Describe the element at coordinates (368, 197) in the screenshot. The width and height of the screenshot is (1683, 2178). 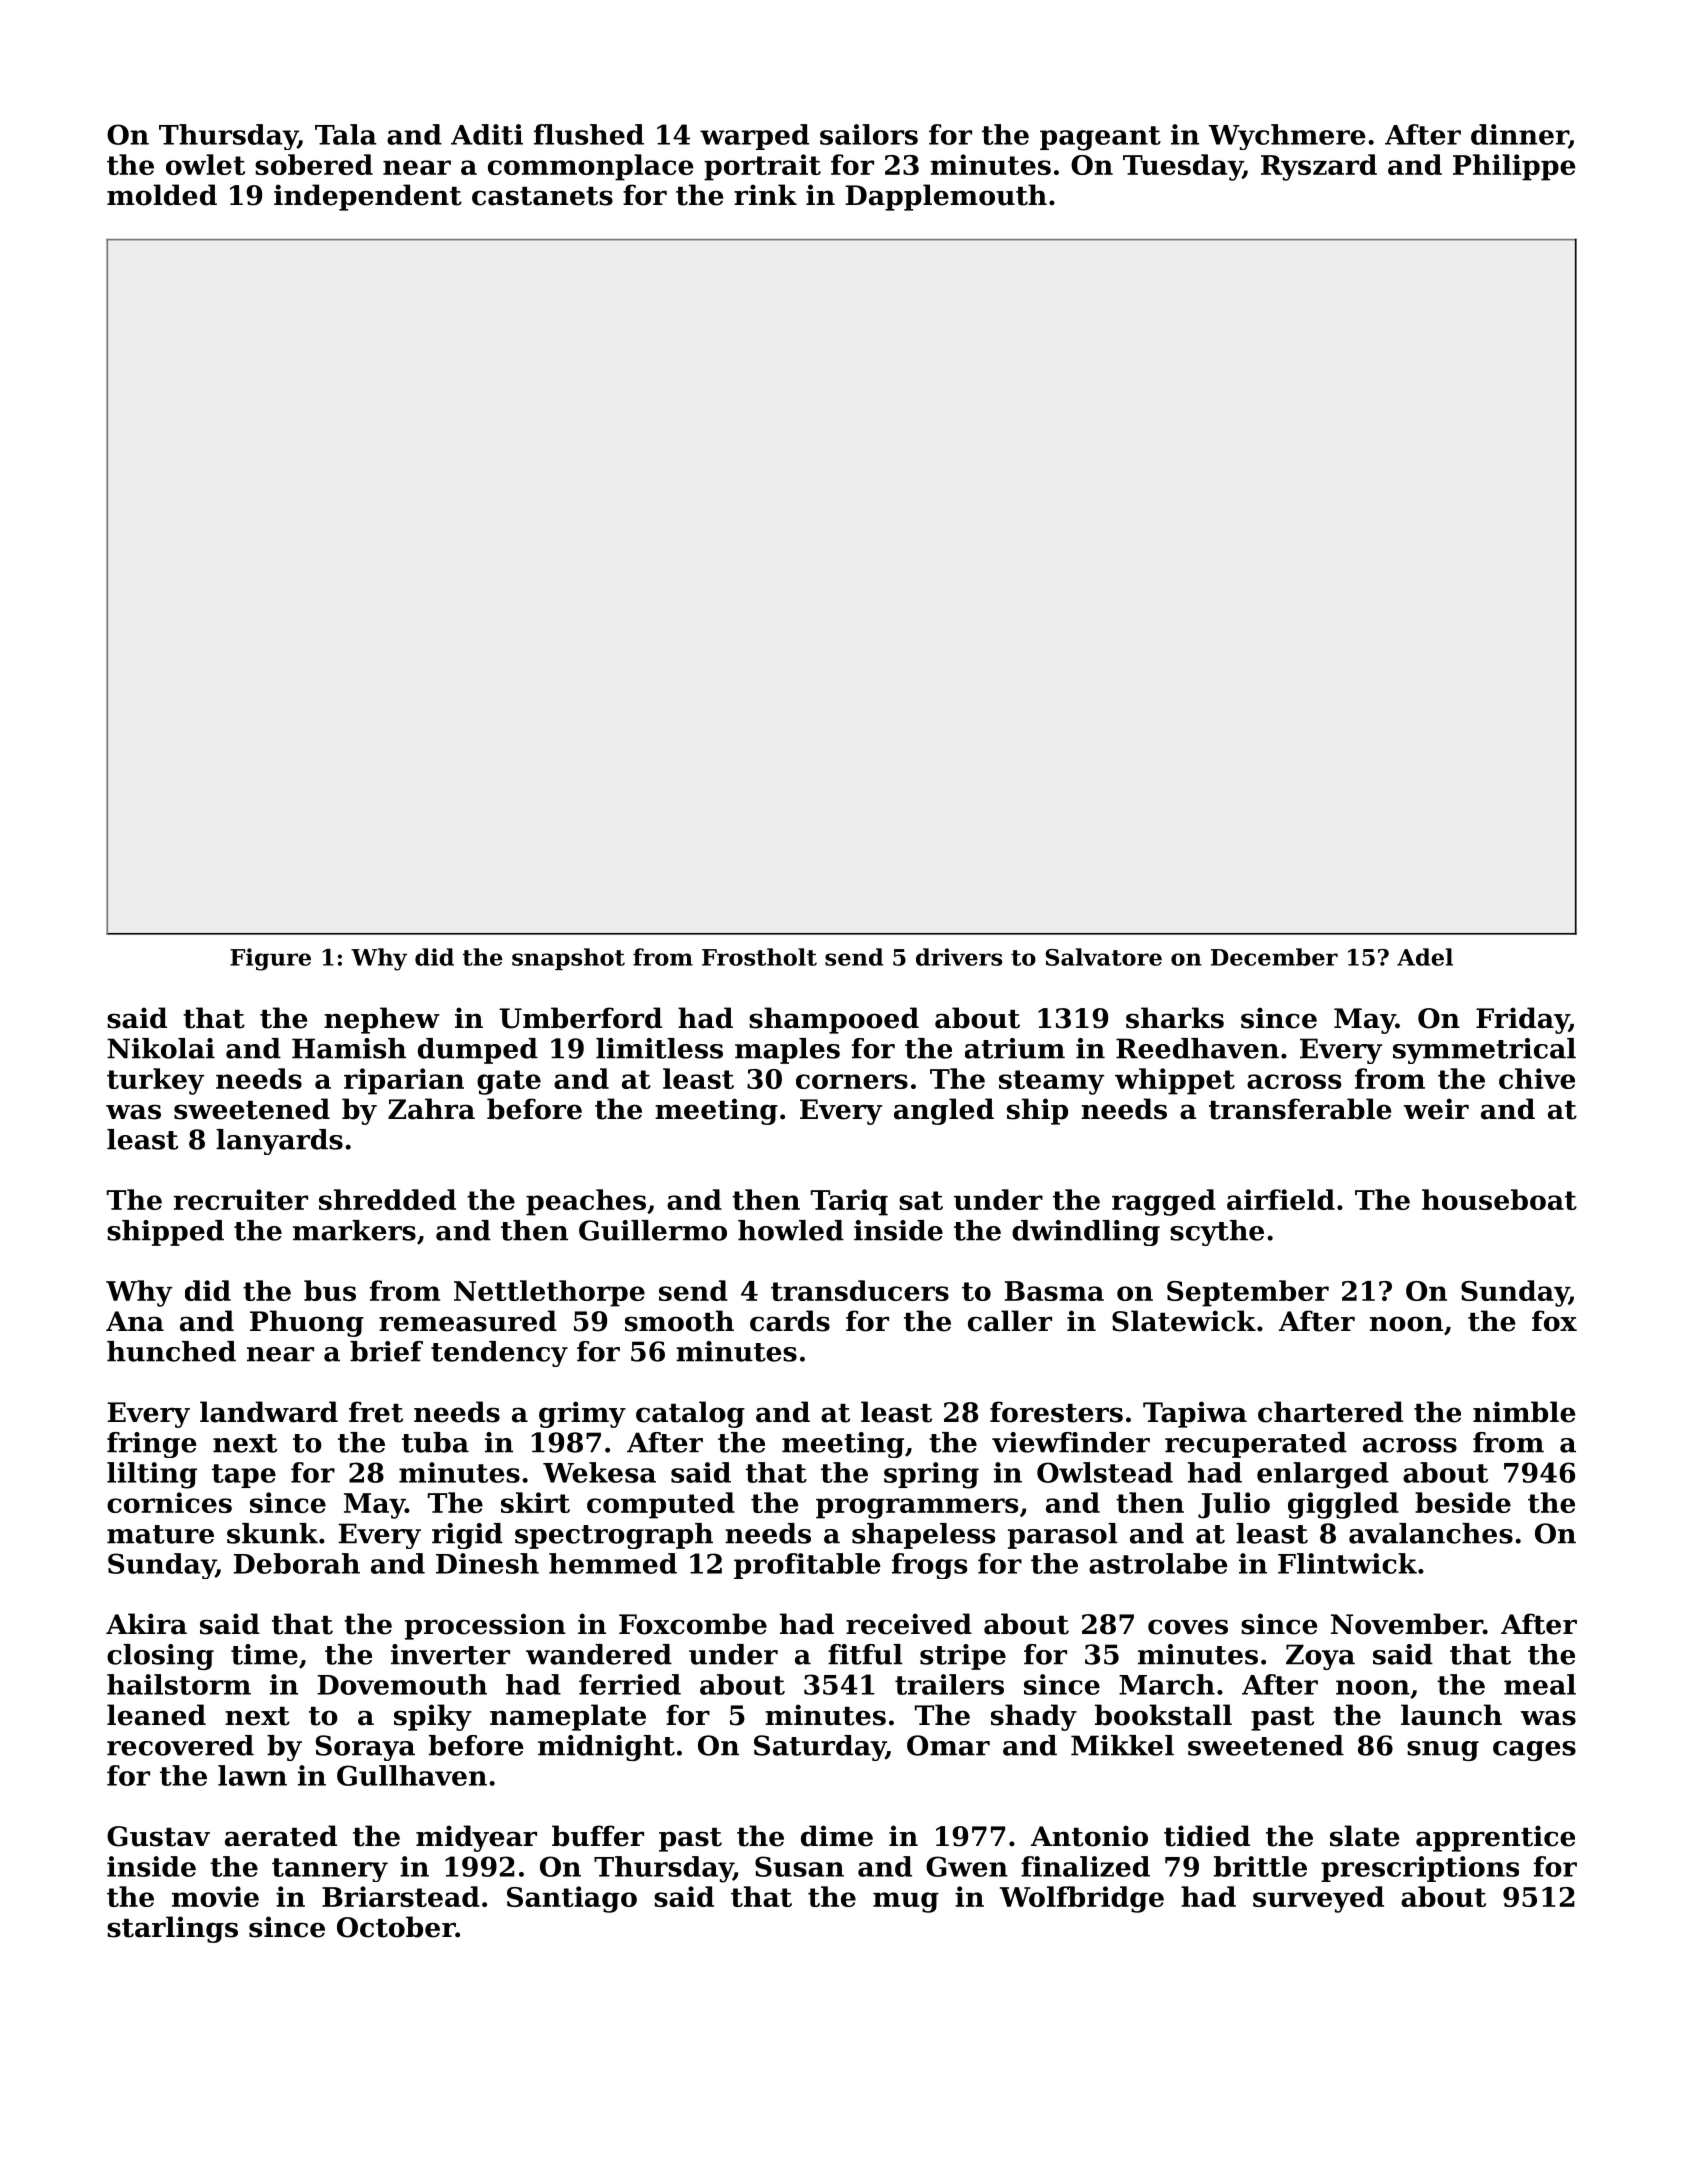
I see `independent` at that location.
